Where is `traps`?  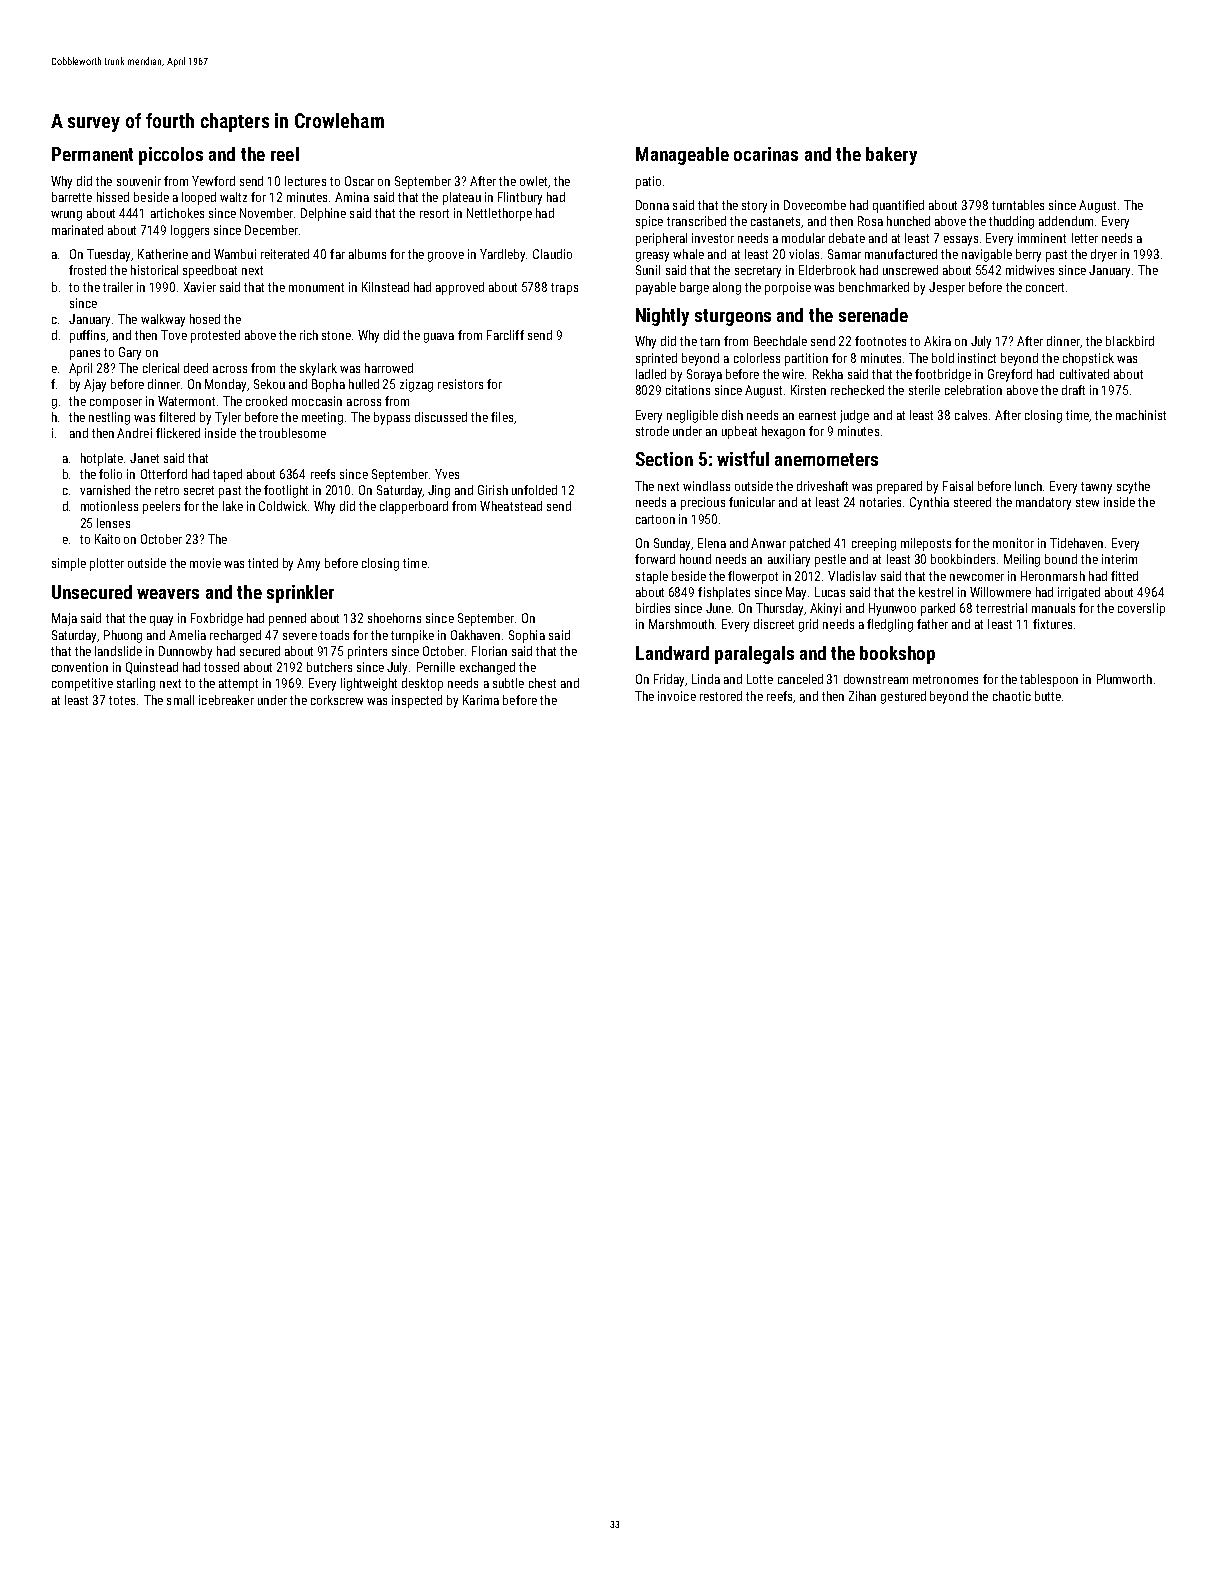
traps is located at coordinates (564, 289).
